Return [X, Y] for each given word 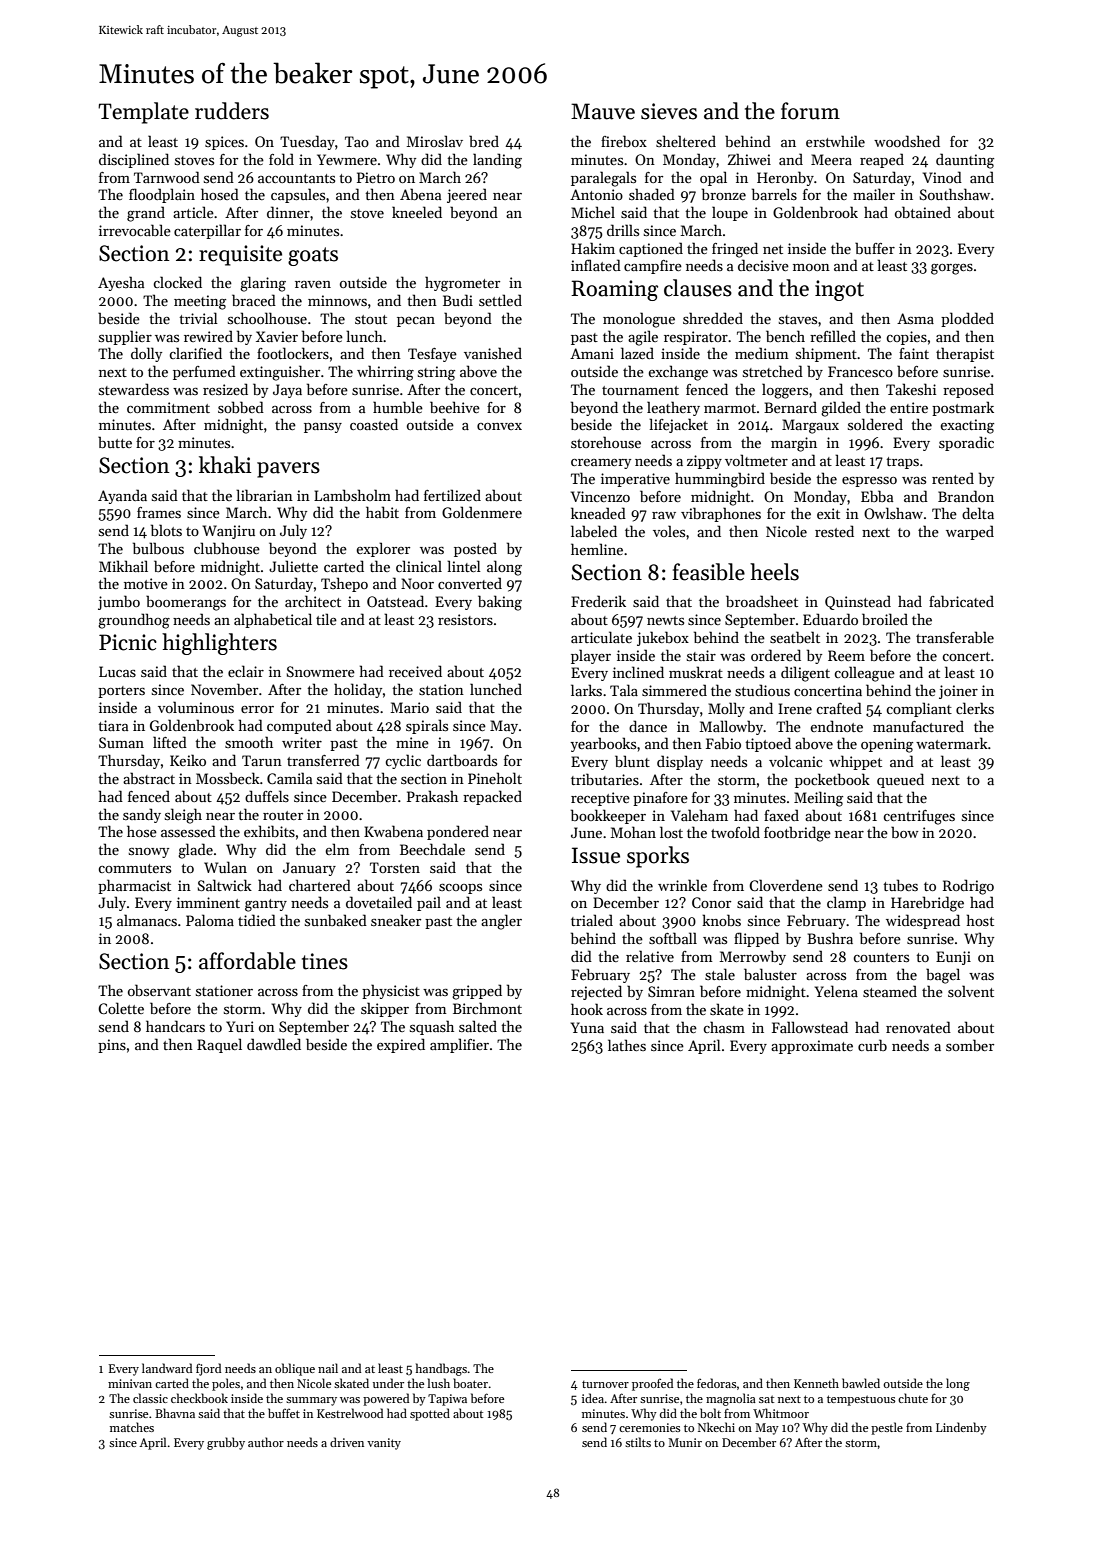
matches [132, 1427]
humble [398, 407]
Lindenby [961, 1428]
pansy [323, 428]
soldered [875, 424]
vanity [384, 1444]
